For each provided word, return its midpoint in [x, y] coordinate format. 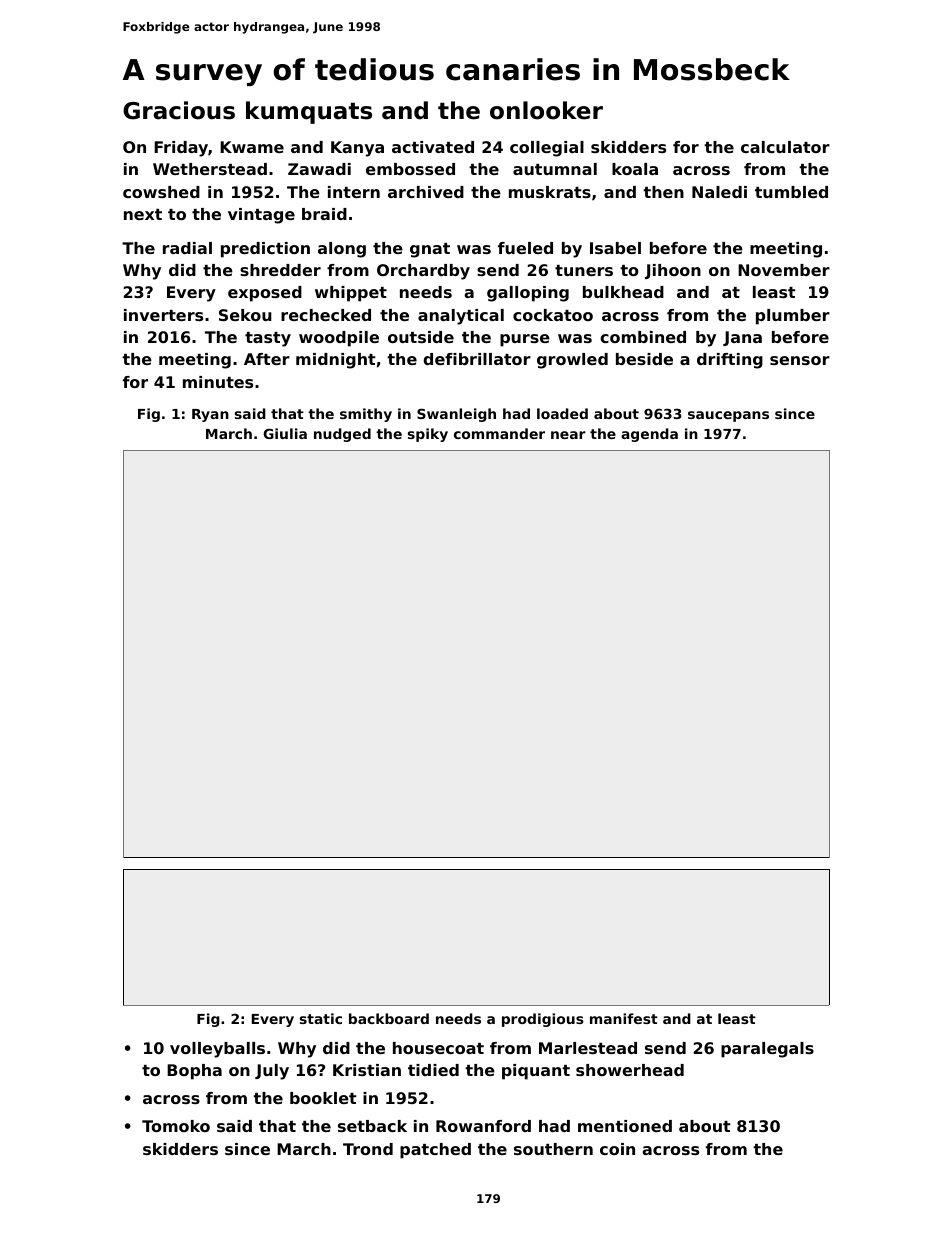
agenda [649, 435]
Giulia [285, 433]
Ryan [210, 415]
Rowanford [483, 1126]
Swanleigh [456, 415]
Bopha [194, 1072]
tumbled [791, 192]
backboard [389, 1018]
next [143, 214]
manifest [624, 1018]
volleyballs [217, 1050]
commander [499, 433]
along [342, 250]
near [568, 435]
